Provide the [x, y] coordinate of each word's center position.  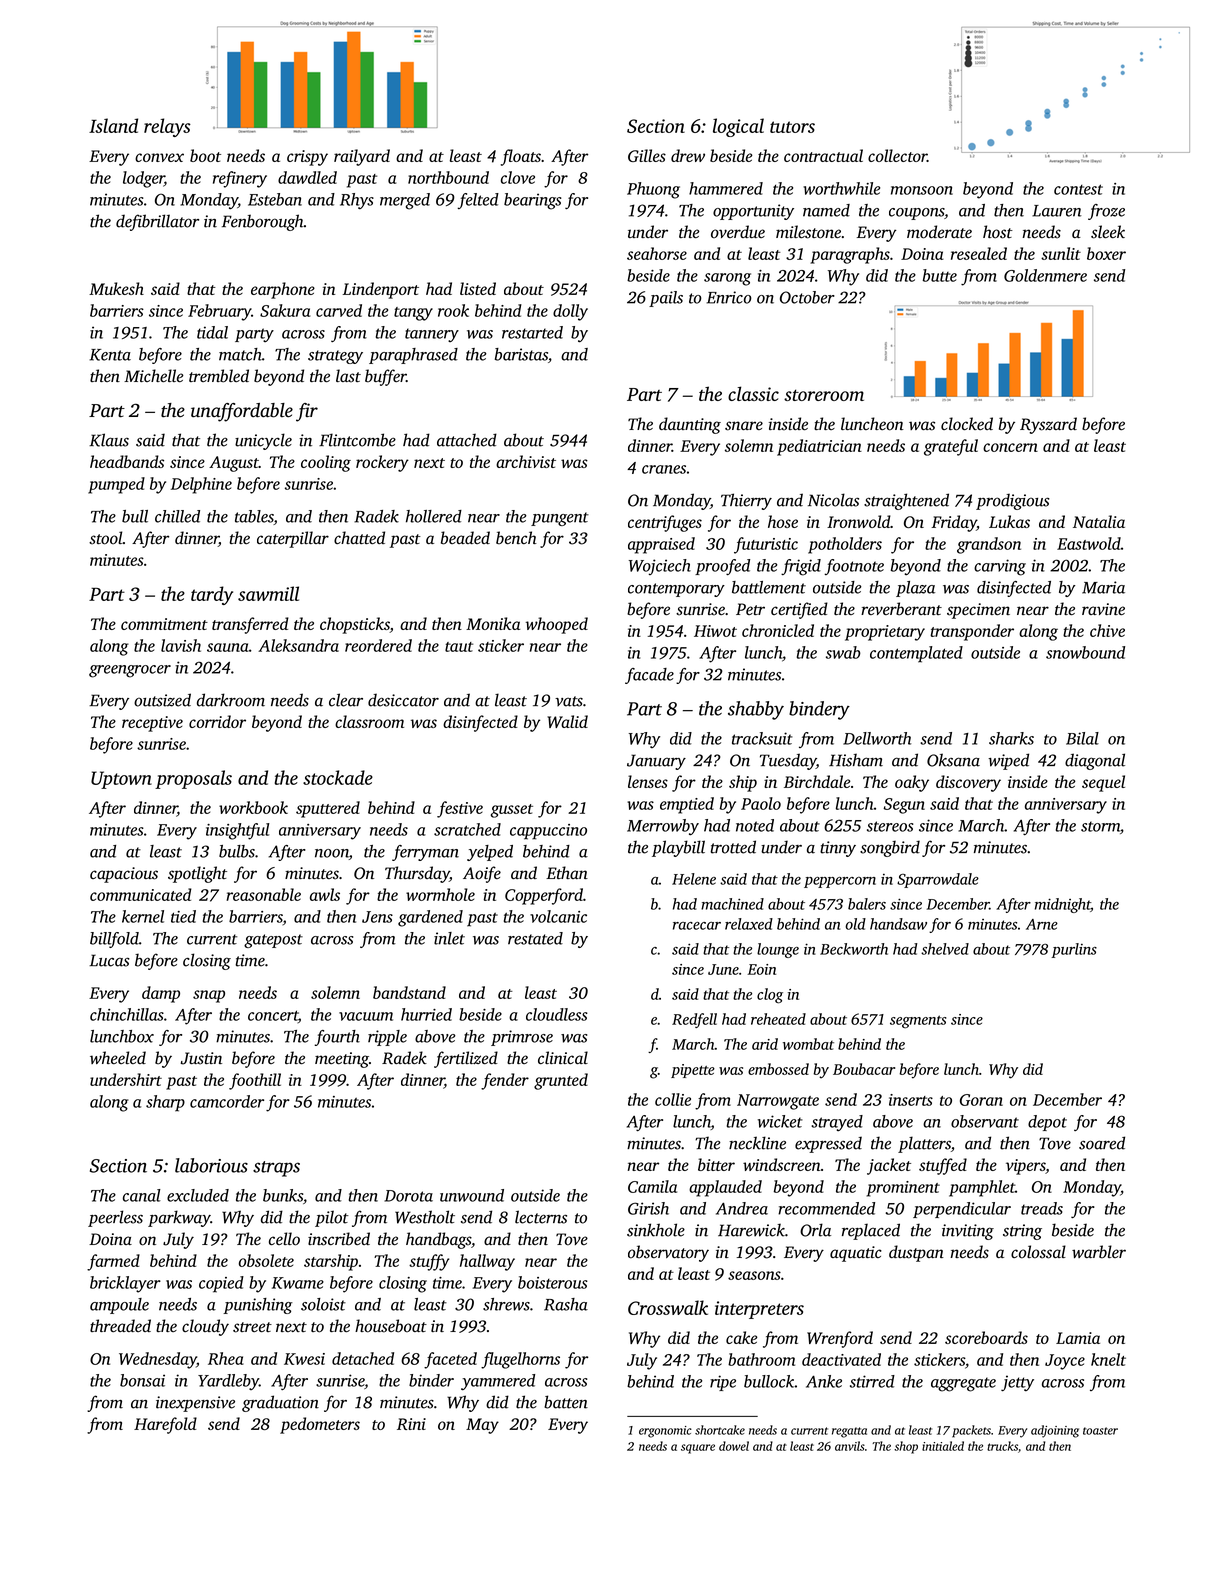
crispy [307, 158]
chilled [177, 516]
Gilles [647, 155]
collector [897, 155]
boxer [1106, 253]
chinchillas [127, 1014]
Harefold [165, 1425]
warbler [1099, 1252]
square [698, 1449]
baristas [521, 354]
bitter [716, 1164]
